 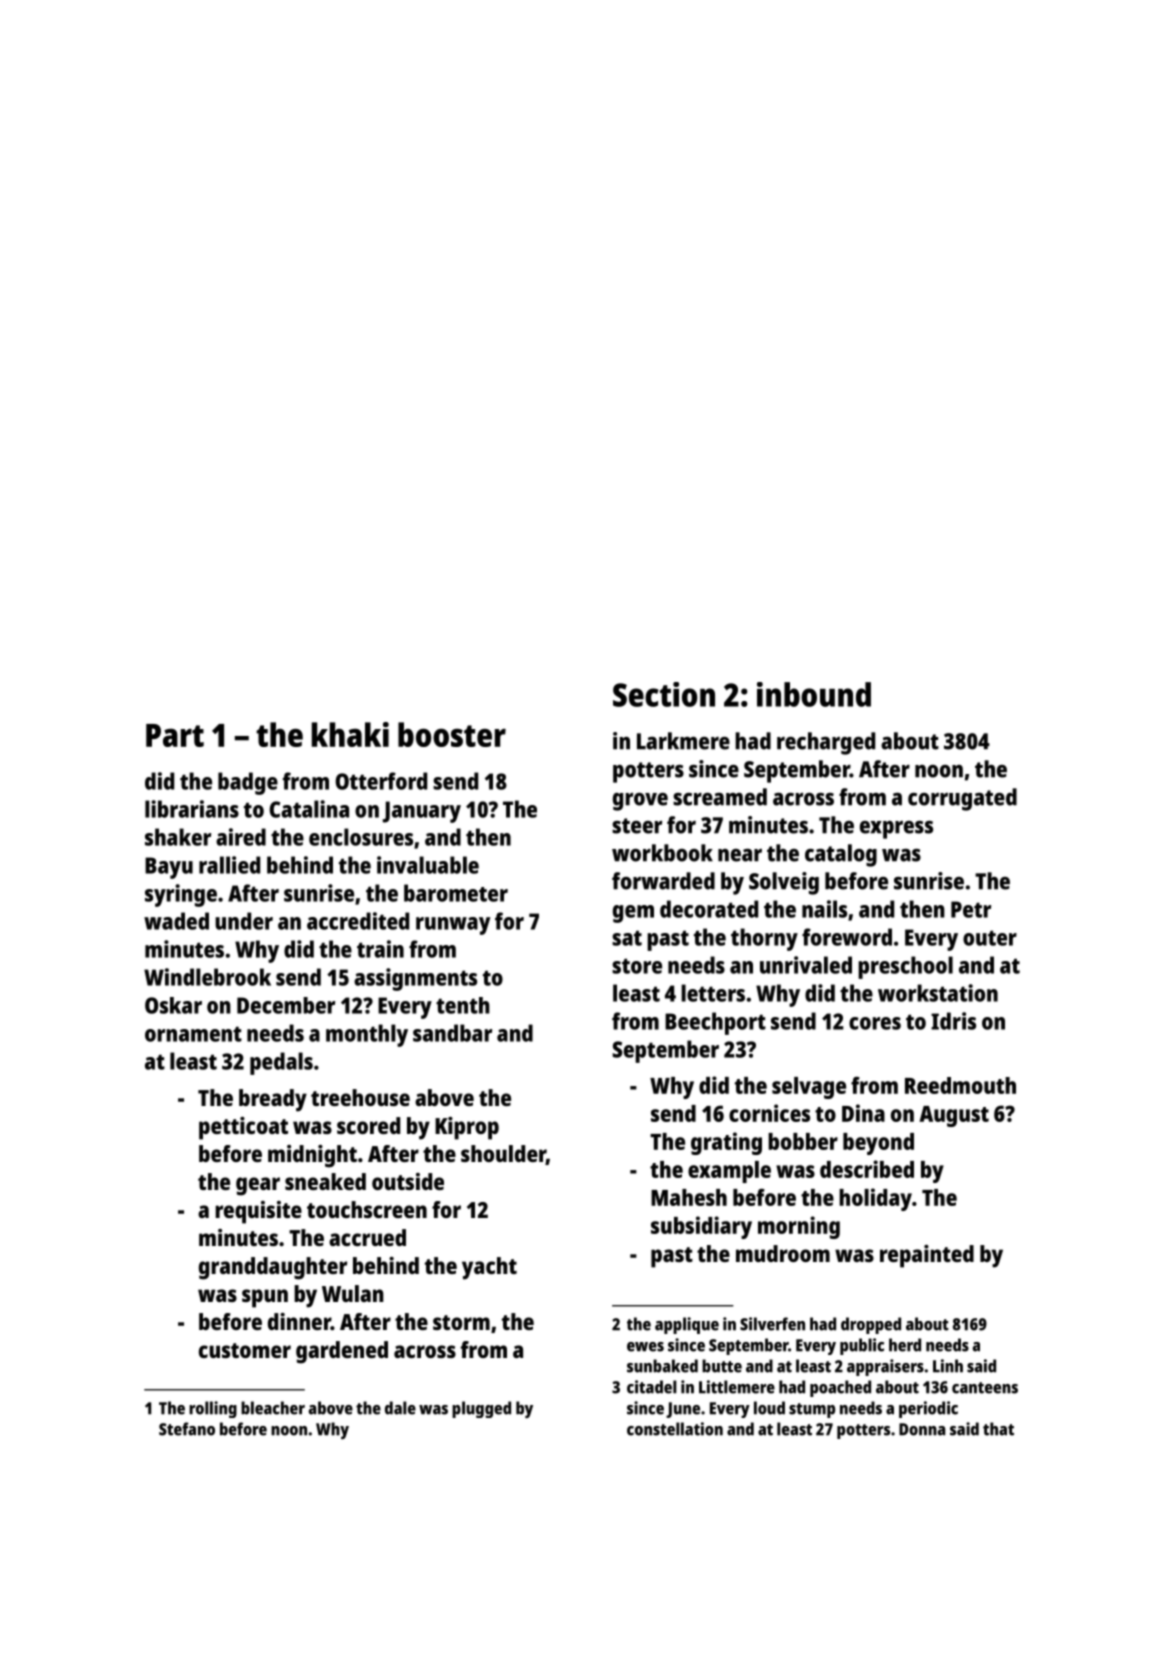 I want to click on Windlebrook, so click(x=207, y=977).
